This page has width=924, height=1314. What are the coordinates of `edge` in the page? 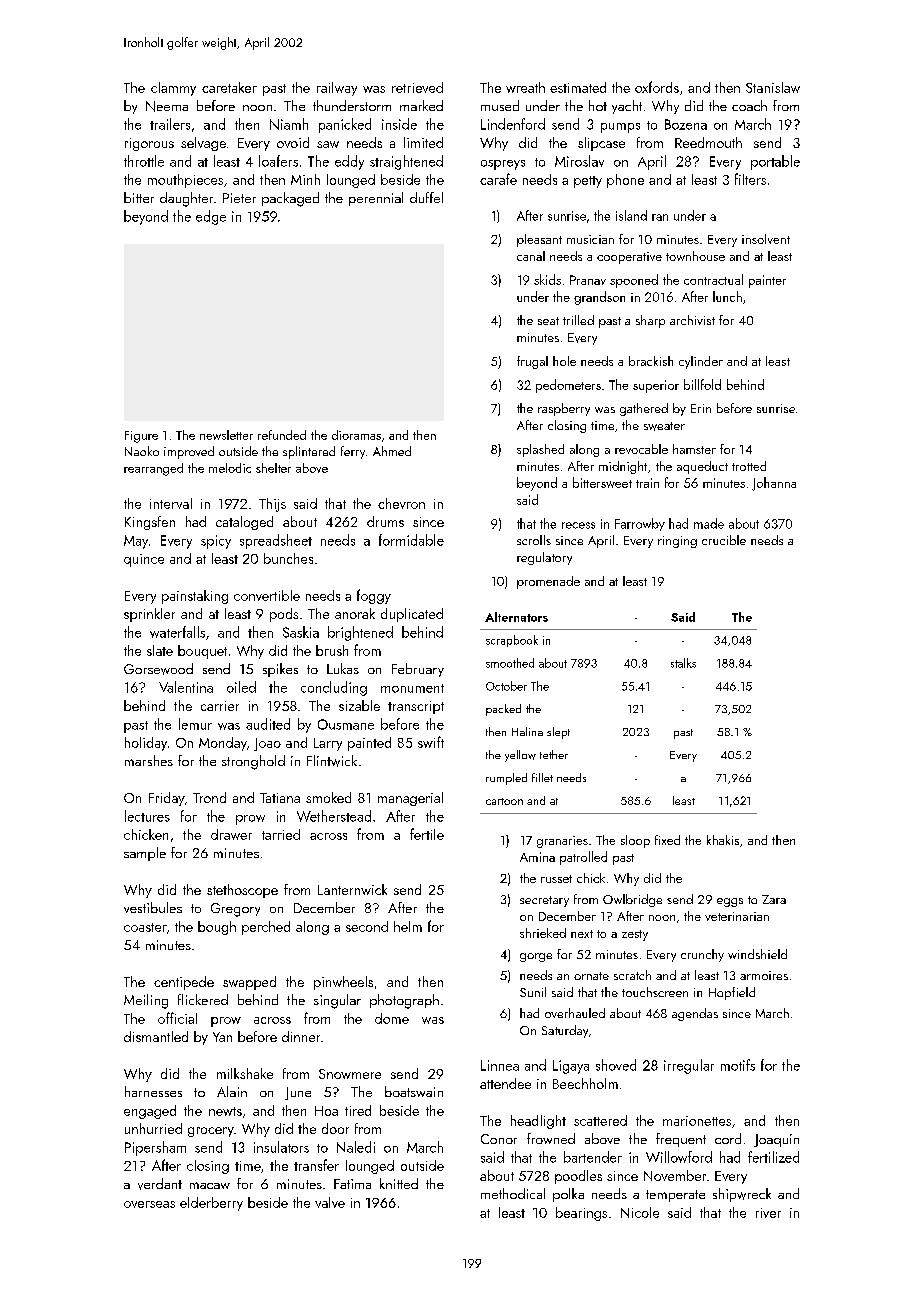 It's located at (211, 217).
